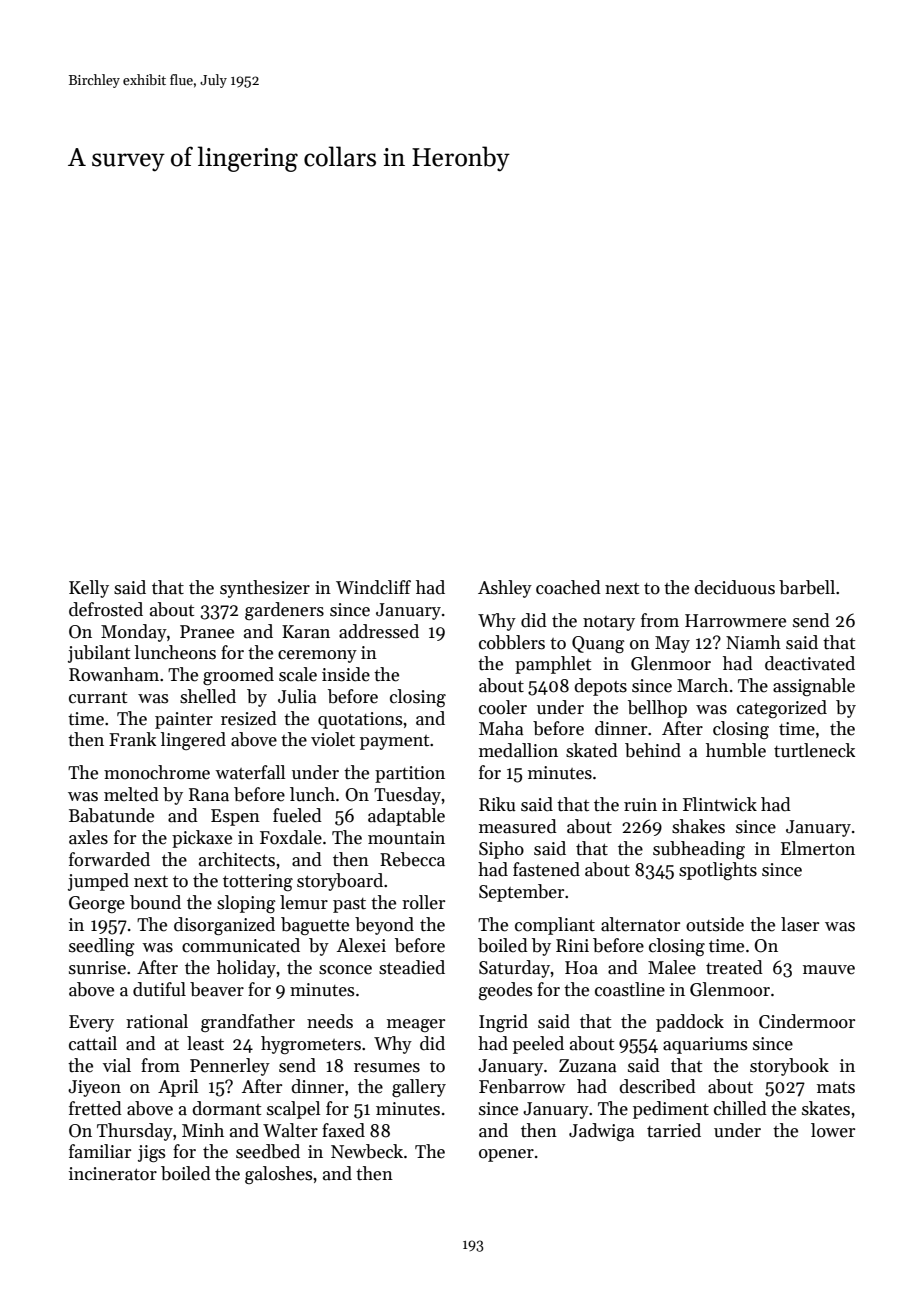 Image resolution: width=924 pixels, height=1314 pixels. What do you see at coordinates (657, 709) in the screenshot?
I see `bellhop` at bounding box center [657, 709].
